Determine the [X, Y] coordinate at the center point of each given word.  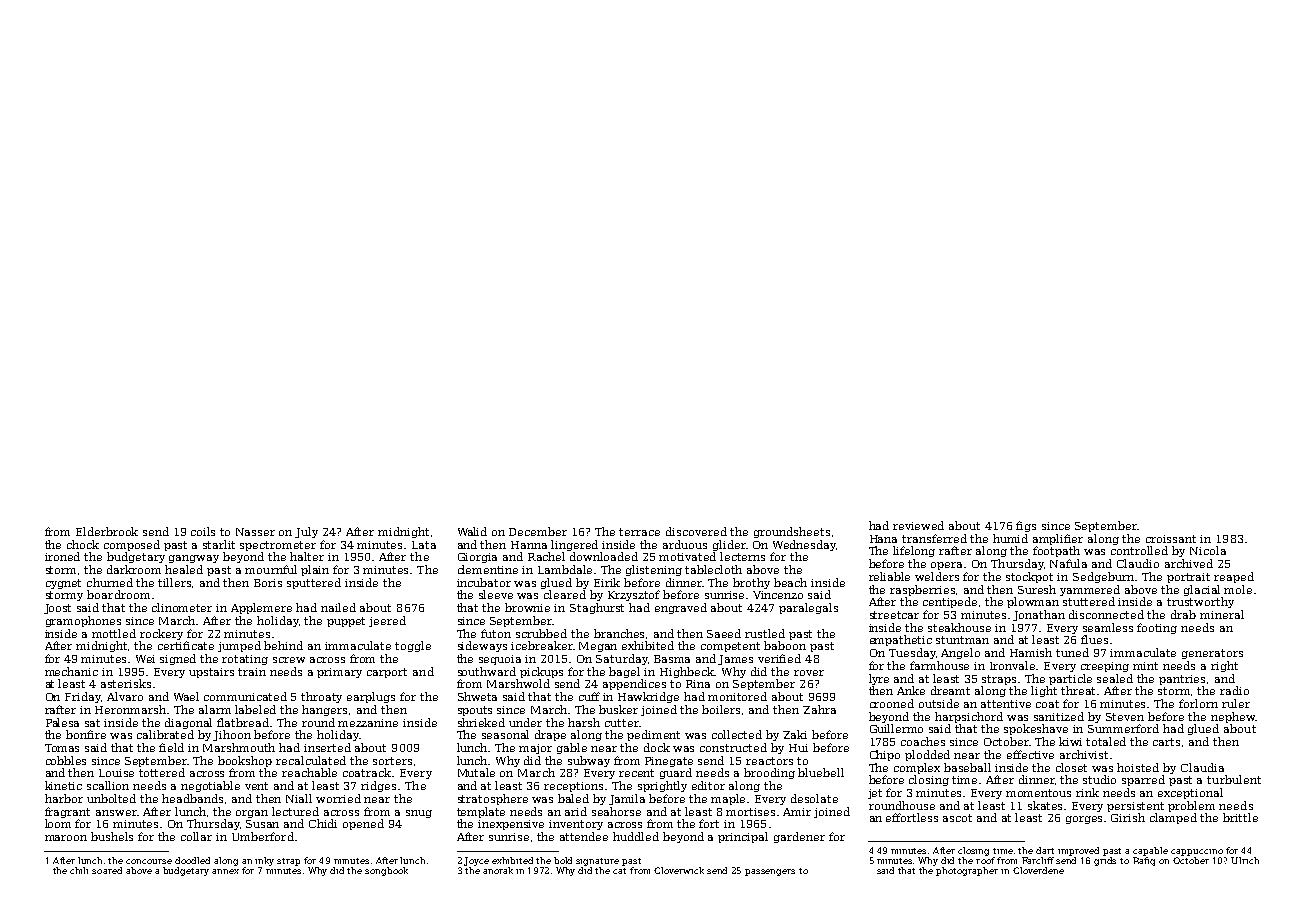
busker [618, 709]
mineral [1222, 614]
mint [1145, 666]
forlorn [1198, 703]
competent [730, 647]
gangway [194, 559]
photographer [967, 871]
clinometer [182, 607]
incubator [484, 582]
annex [225, 871]
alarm [215, 709]
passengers [770, 872]
